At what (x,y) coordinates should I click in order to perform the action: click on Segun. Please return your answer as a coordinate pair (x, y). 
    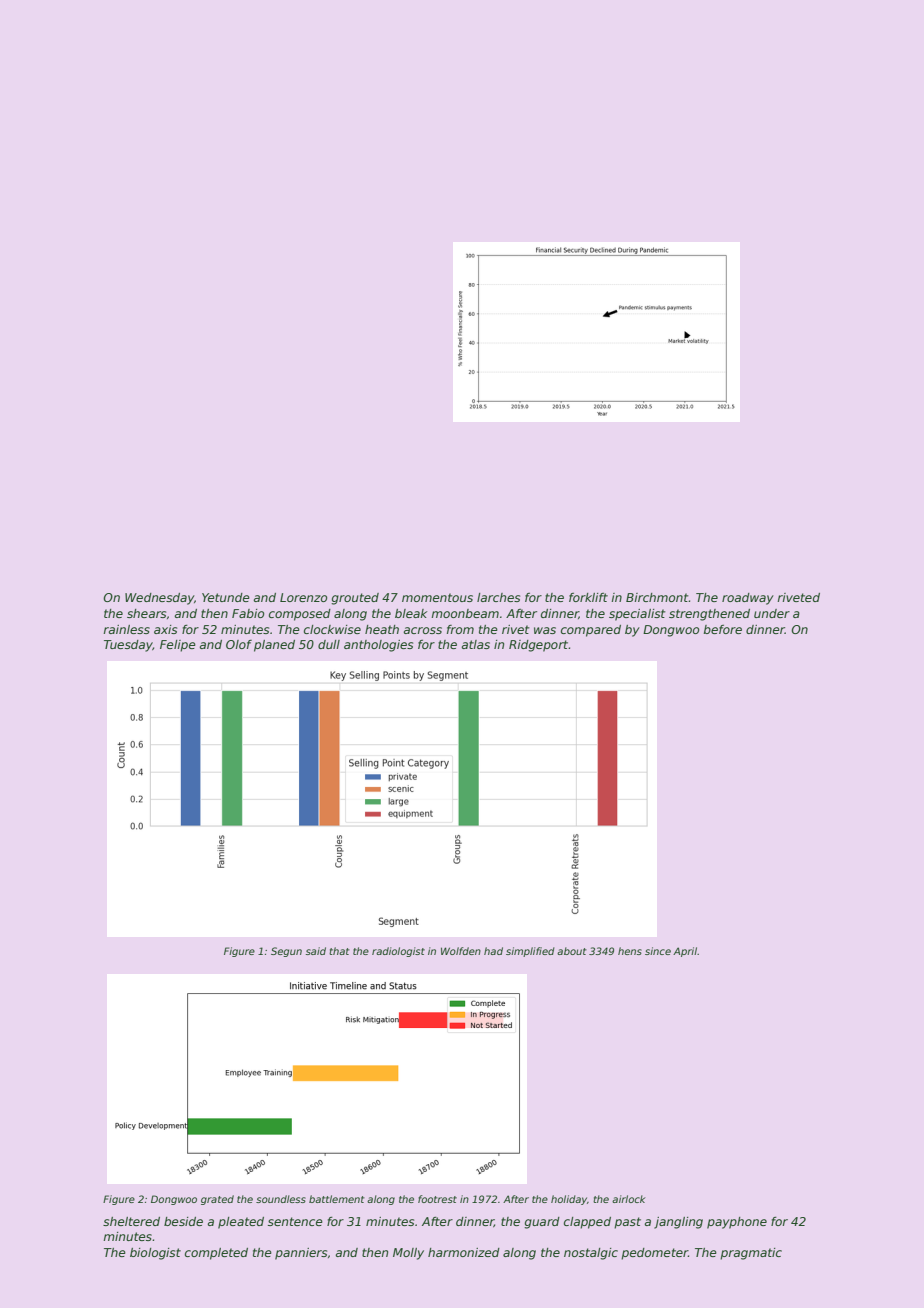
    Looking at the image, I should click on (286, 952).
